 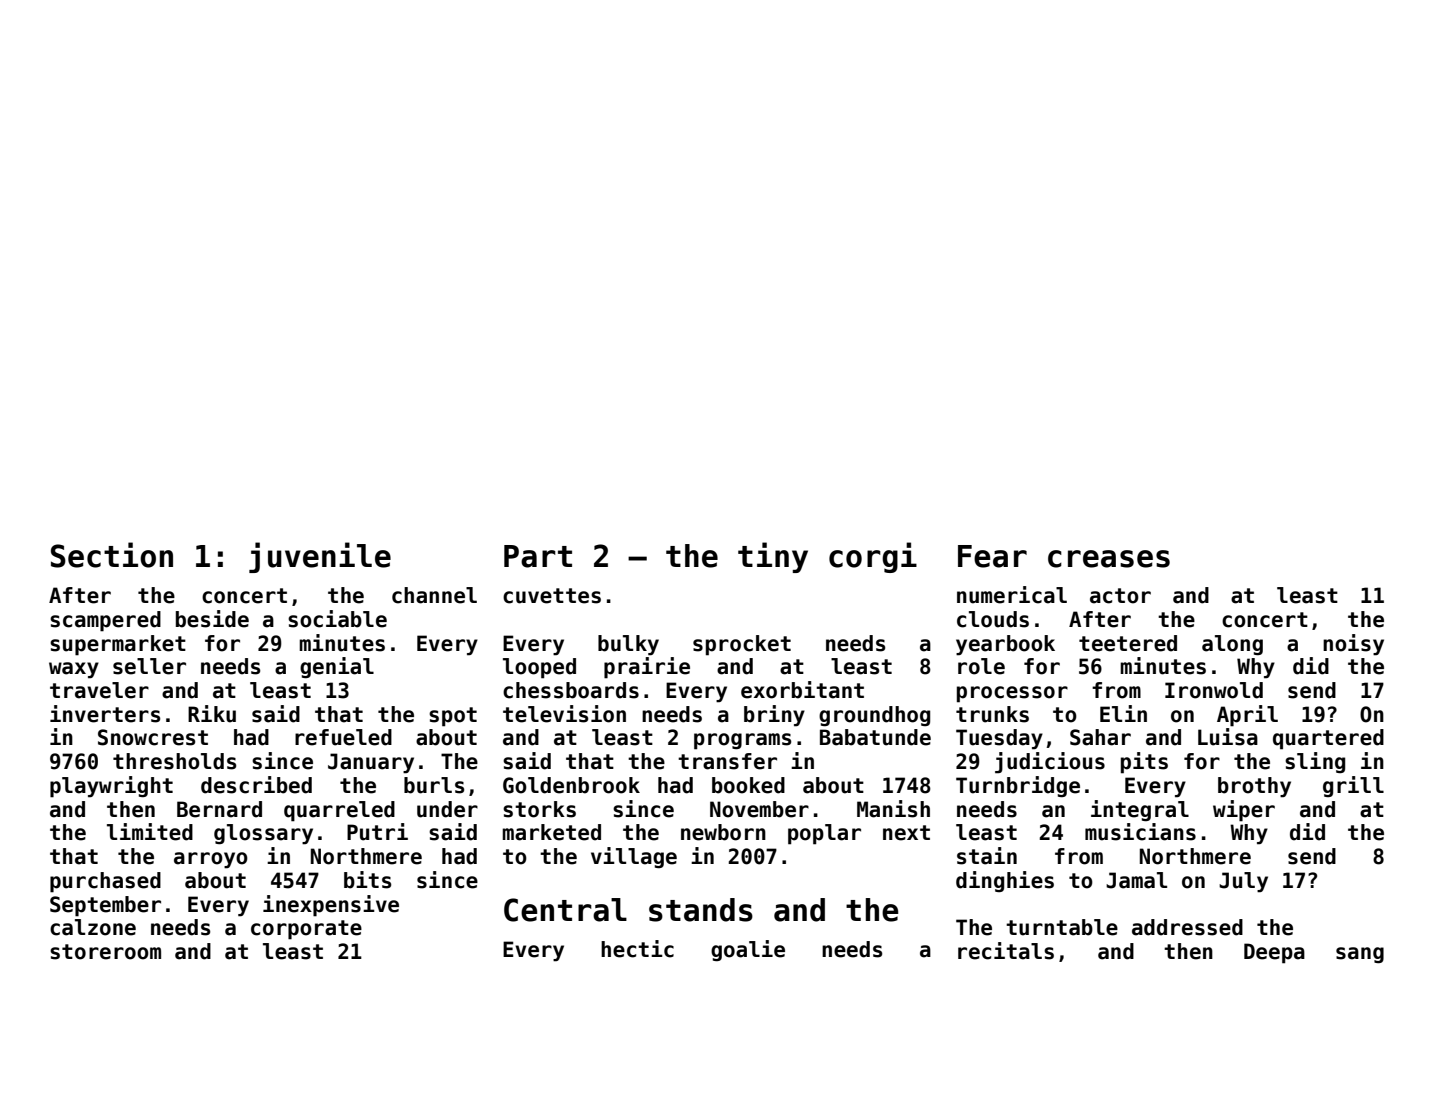 What do you see at coordinates (211, 860) in the image?
I see `arroyo` at bounding box center [211, 860].
